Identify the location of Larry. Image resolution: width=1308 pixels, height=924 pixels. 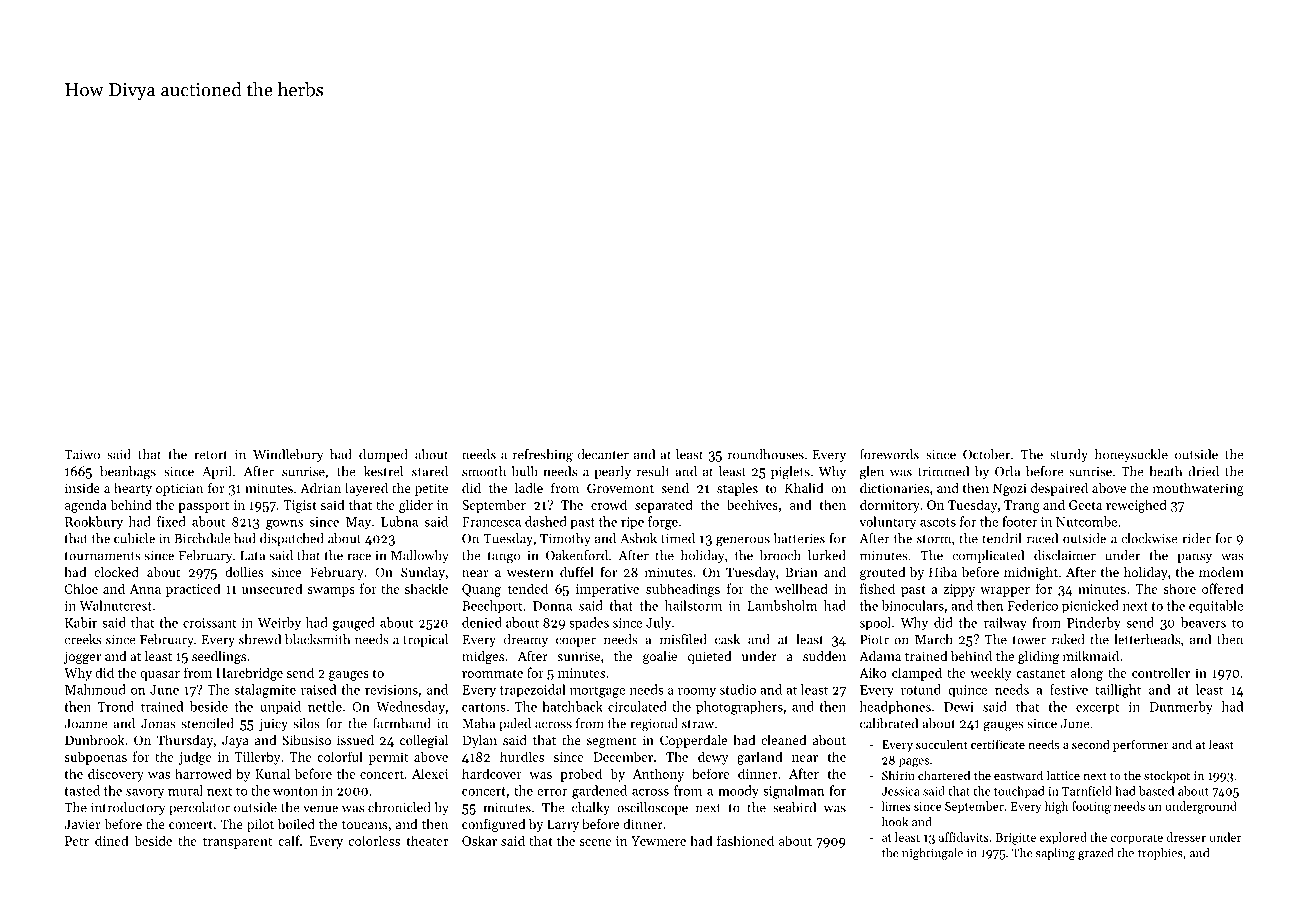
(563, 825).
